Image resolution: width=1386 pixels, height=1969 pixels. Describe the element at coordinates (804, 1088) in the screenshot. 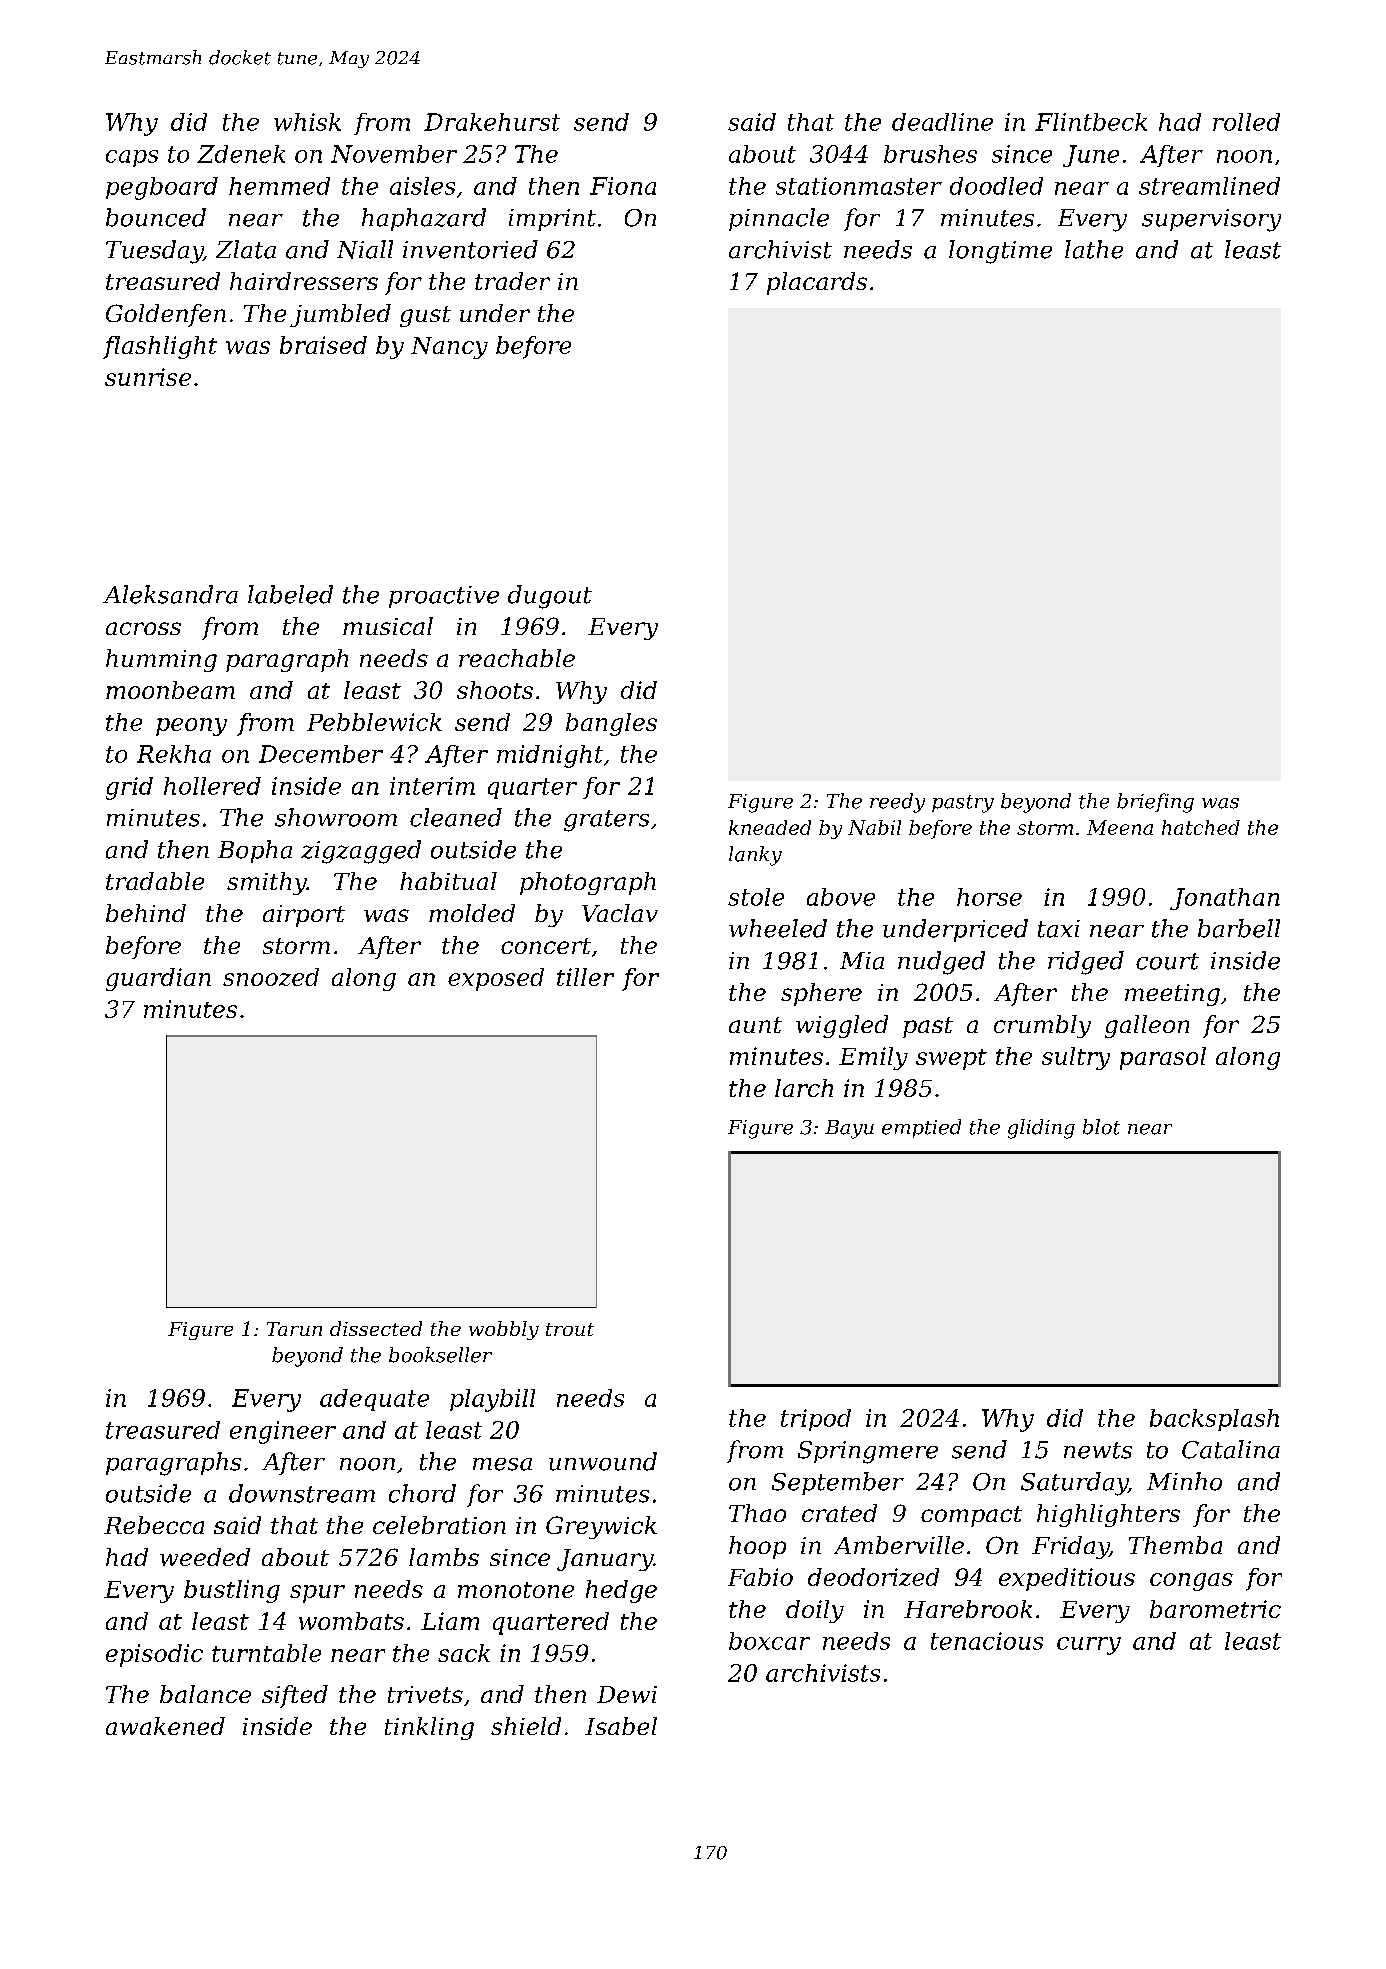

I see `larch` at that location.
